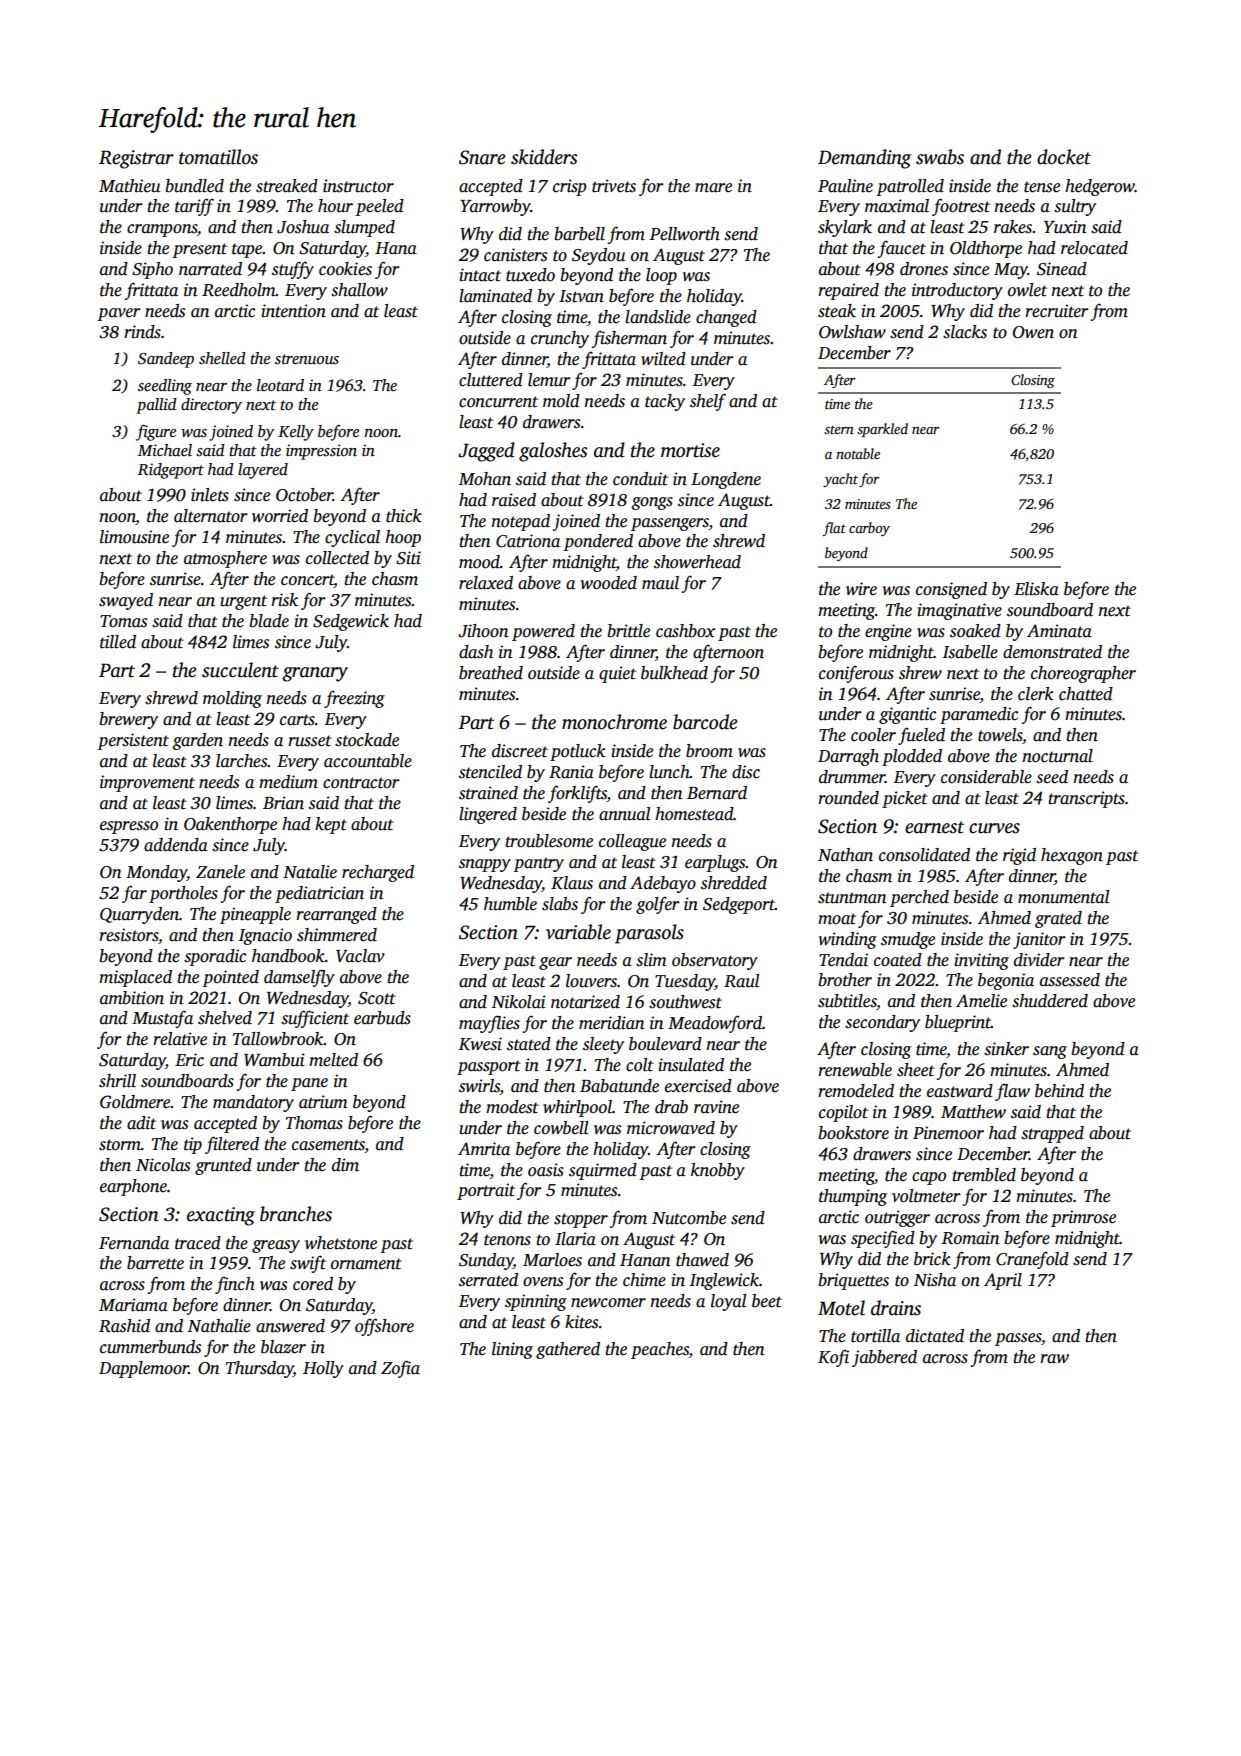  I want to click on Zofia, so click(400, 1369).
